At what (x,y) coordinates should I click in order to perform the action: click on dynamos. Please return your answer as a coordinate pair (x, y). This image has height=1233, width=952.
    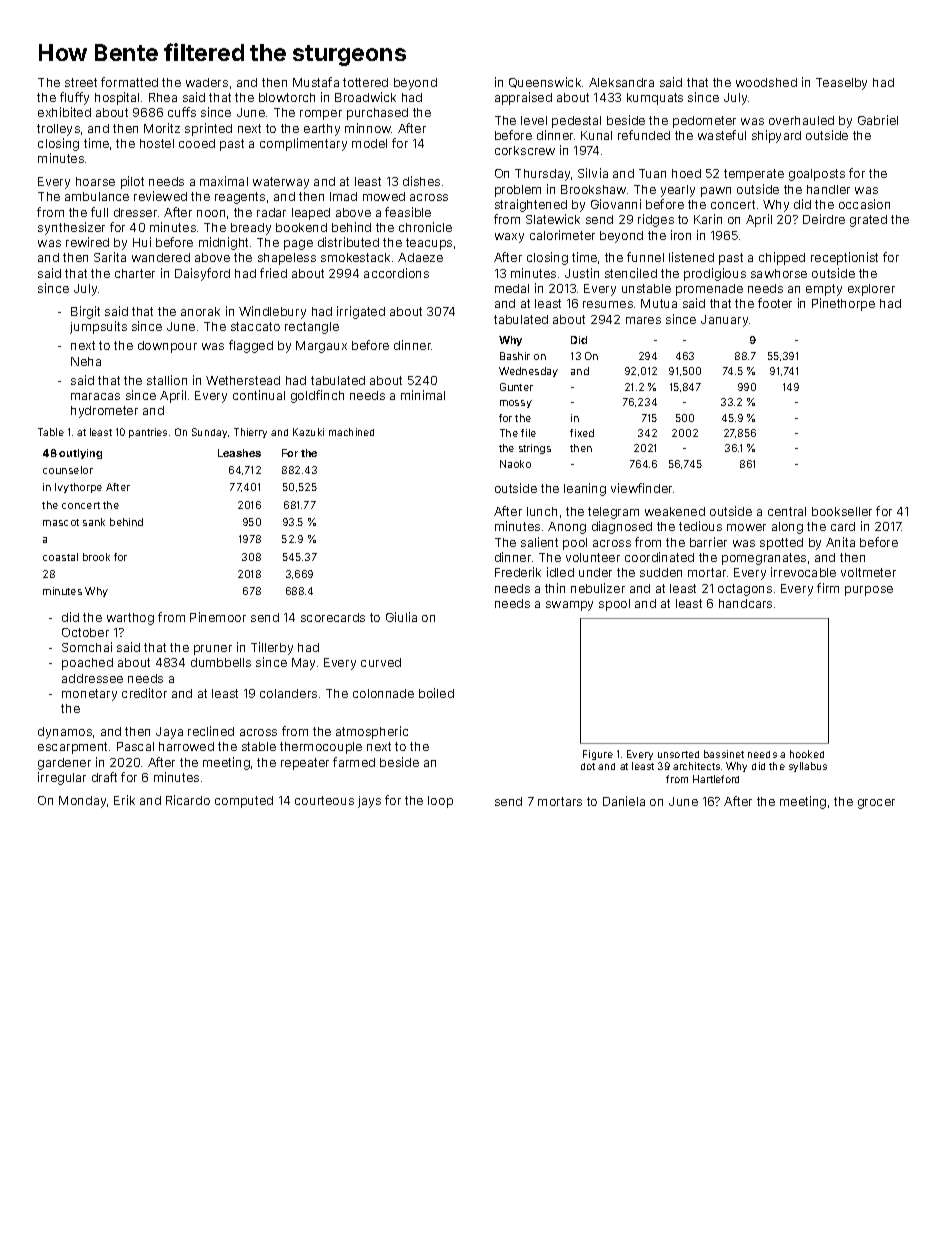
    Looking at the image, I should click on (65, 733).
